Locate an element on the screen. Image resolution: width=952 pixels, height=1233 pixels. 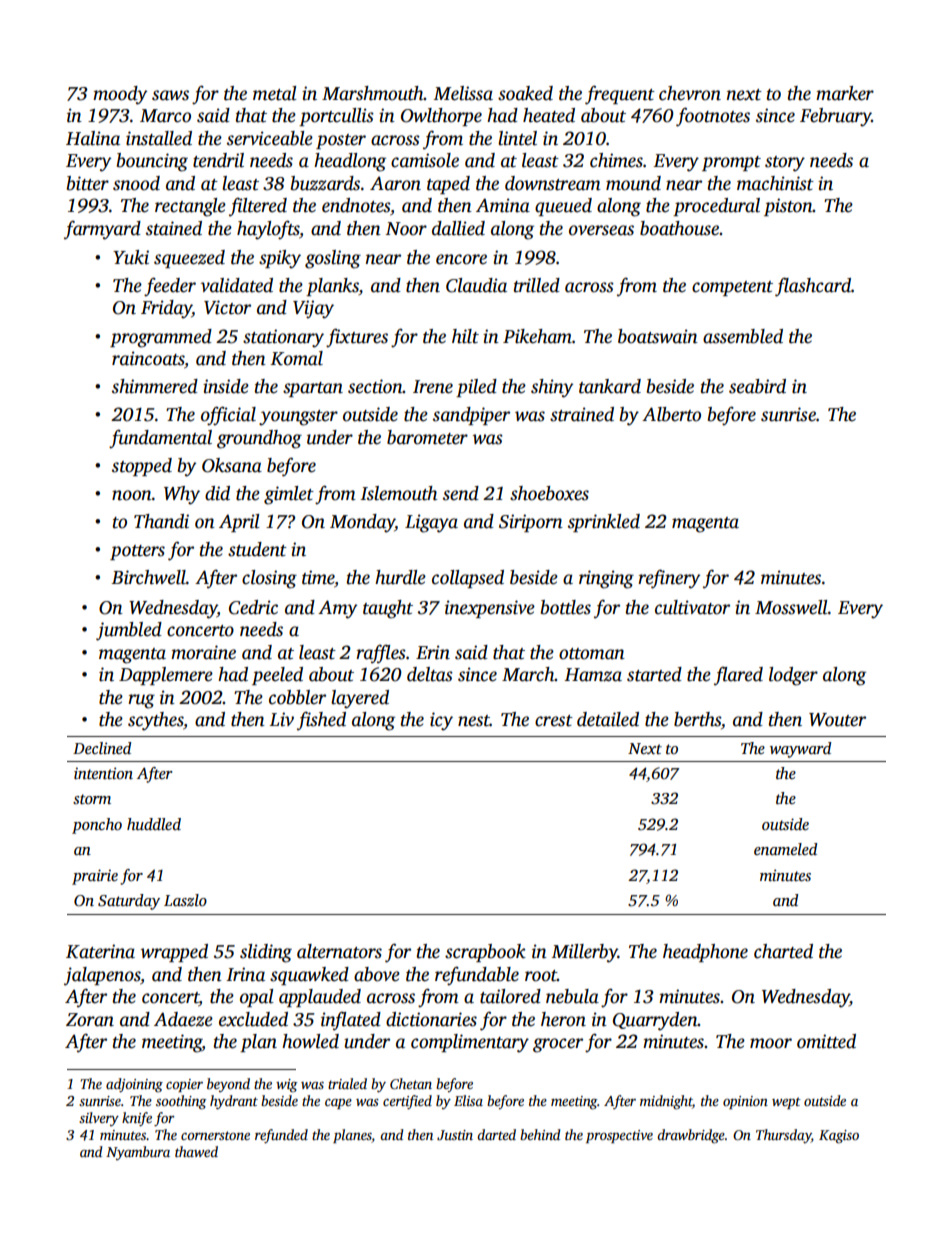
refinery is located at coordinates (669, 579).
